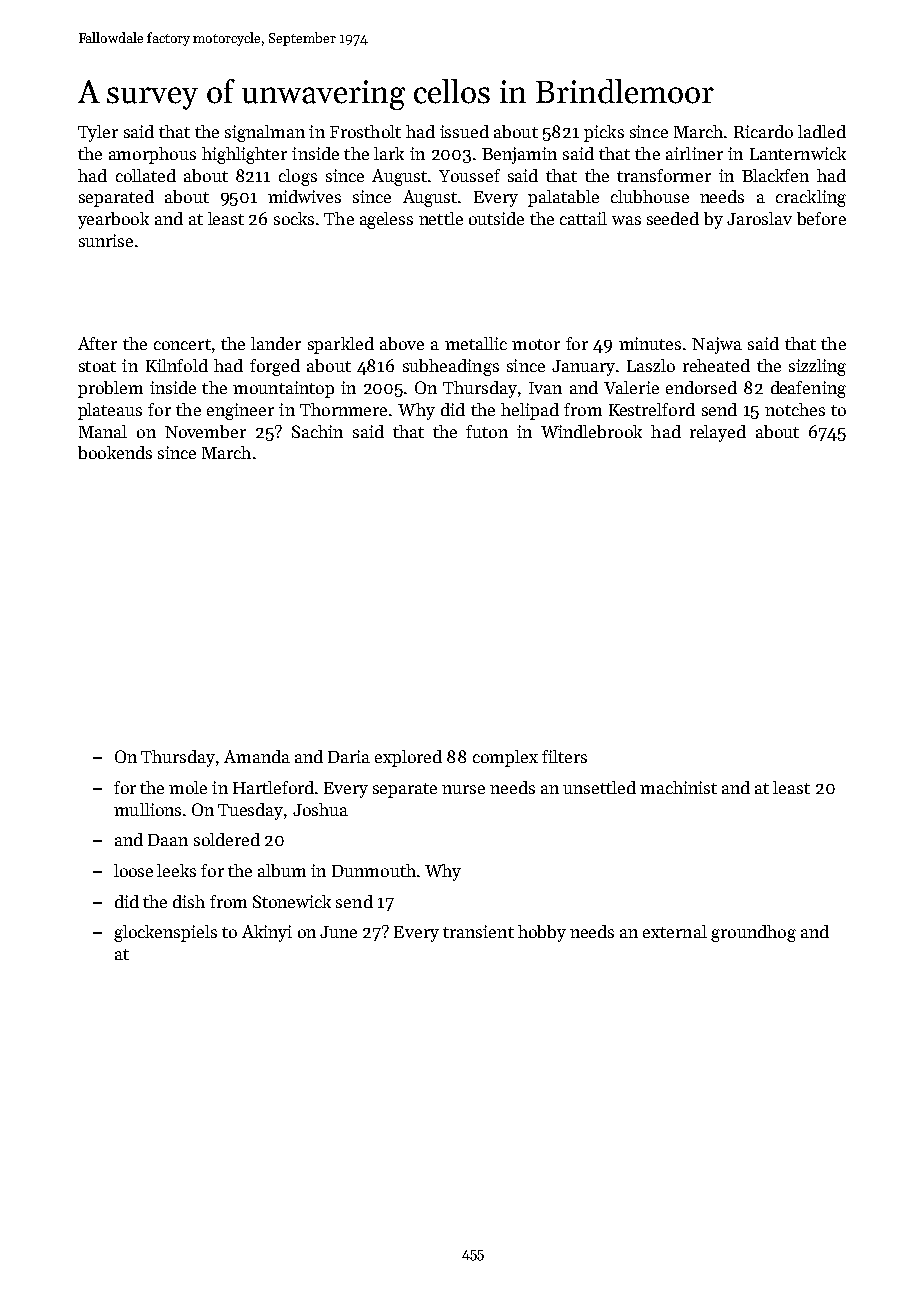 This image has width=924, height=1311. What do you see at coordinates (97, 366) in the image?
I see `stoat` at bounding box center [97, 366].
